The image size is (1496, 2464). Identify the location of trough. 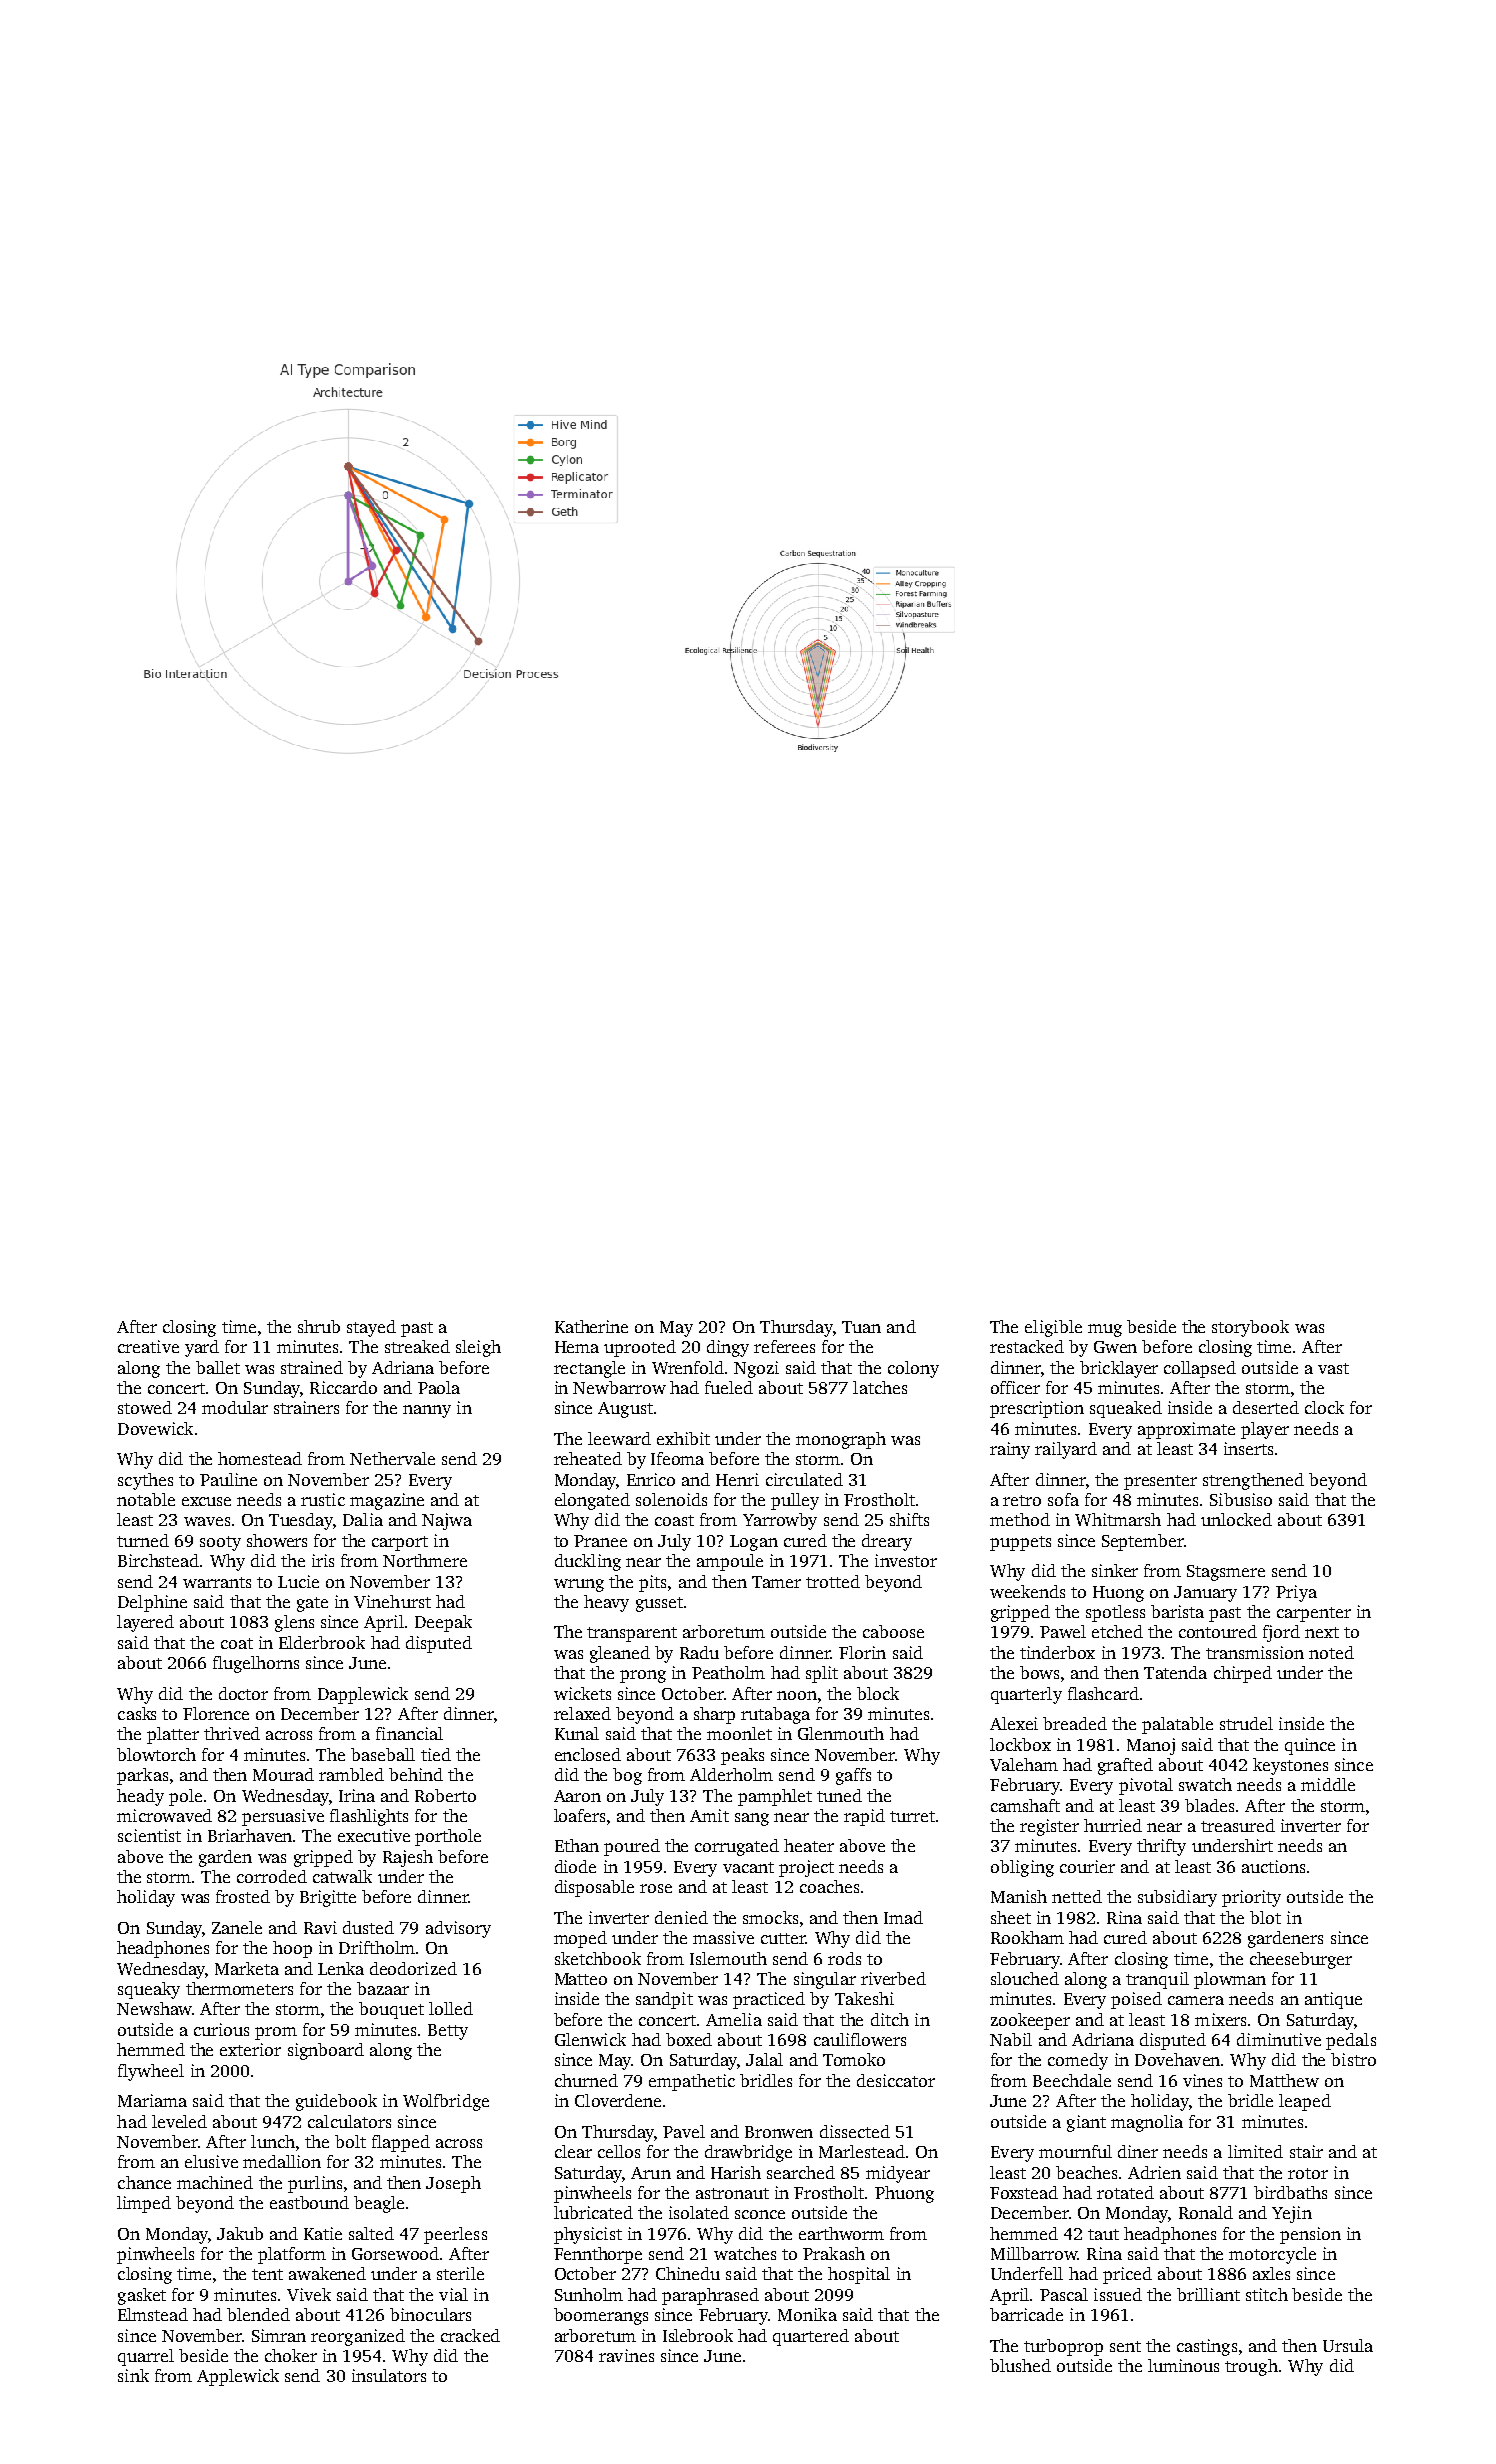
(1251, 2367).
